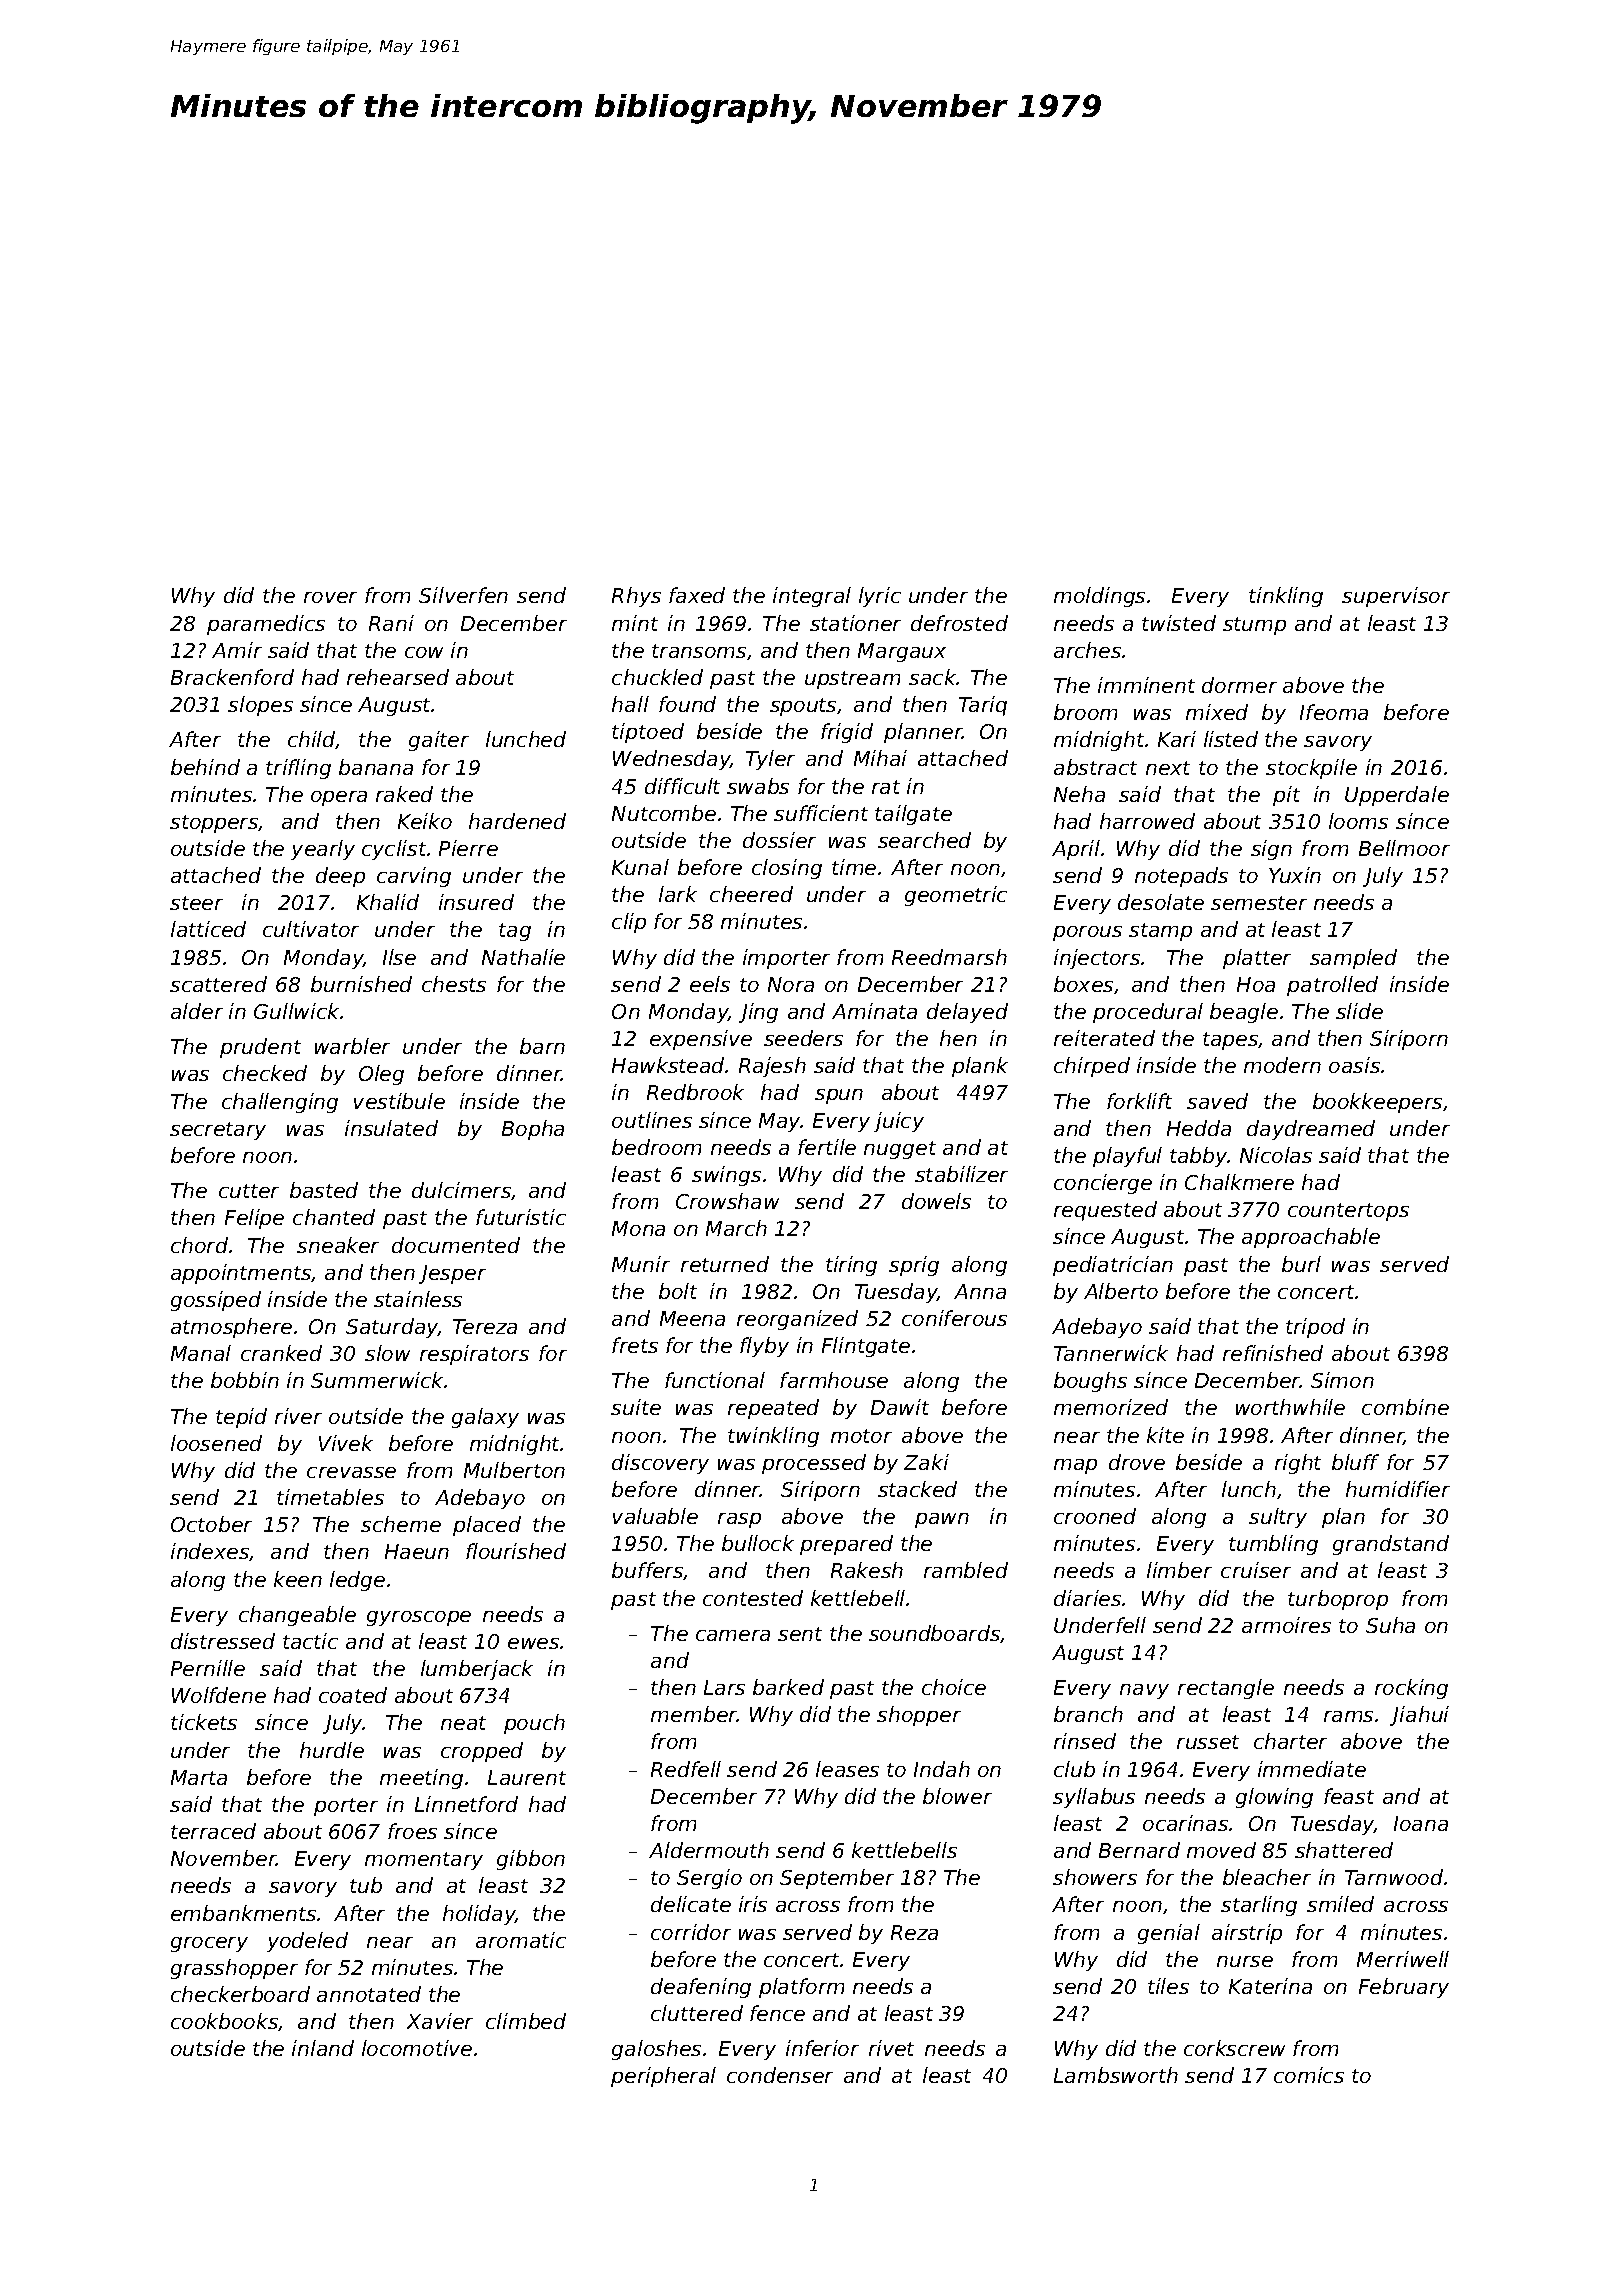  I want to click on moldings, so click(1099, 597).
